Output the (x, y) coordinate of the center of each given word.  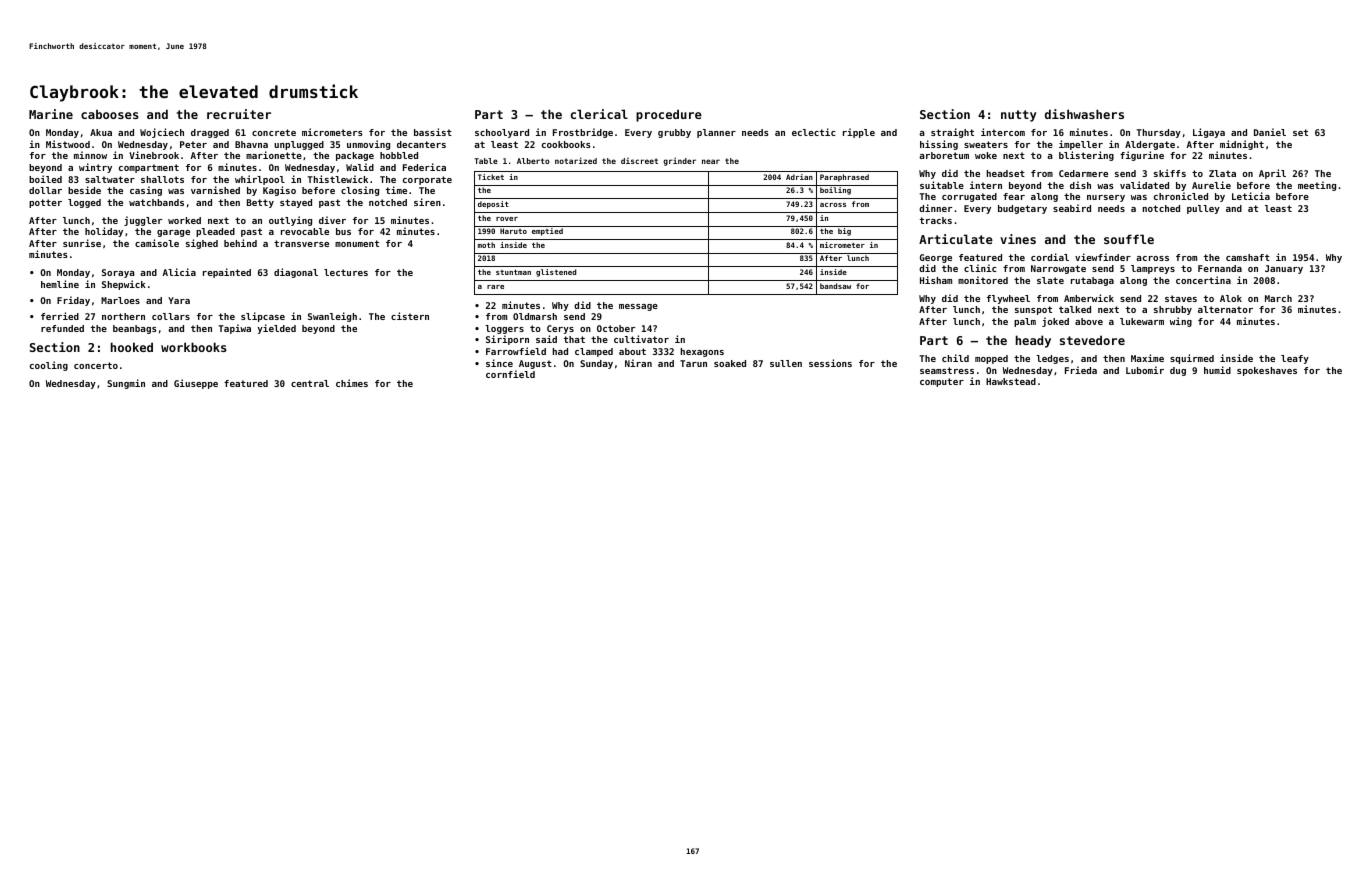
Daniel (1270, 132)
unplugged (299, 145)
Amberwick (1089, 298)
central (310, 383)
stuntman (513, 272)
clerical (599, 114)
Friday (73, 301)
